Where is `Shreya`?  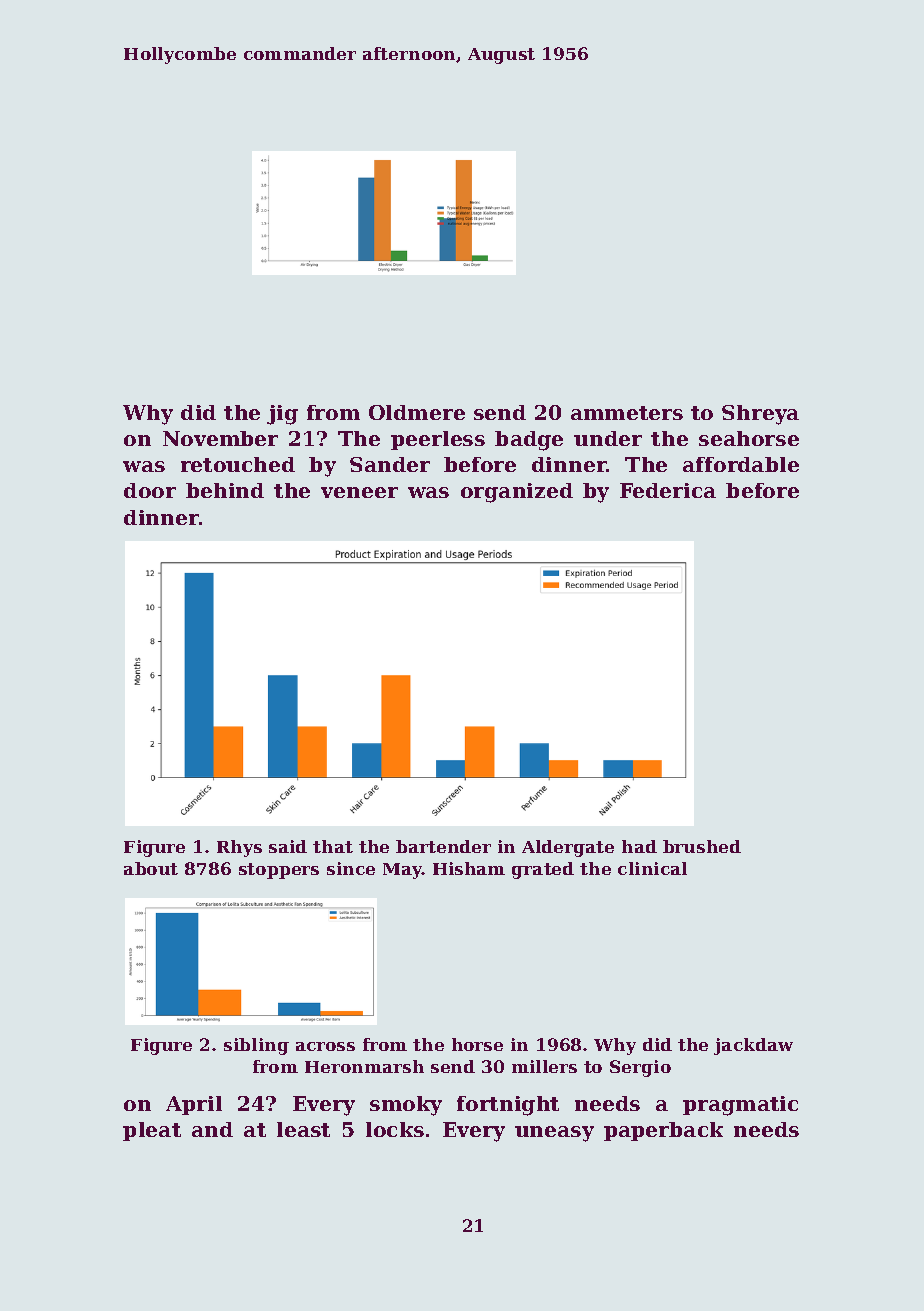
Shreya is located at coordinates (760, 415).
